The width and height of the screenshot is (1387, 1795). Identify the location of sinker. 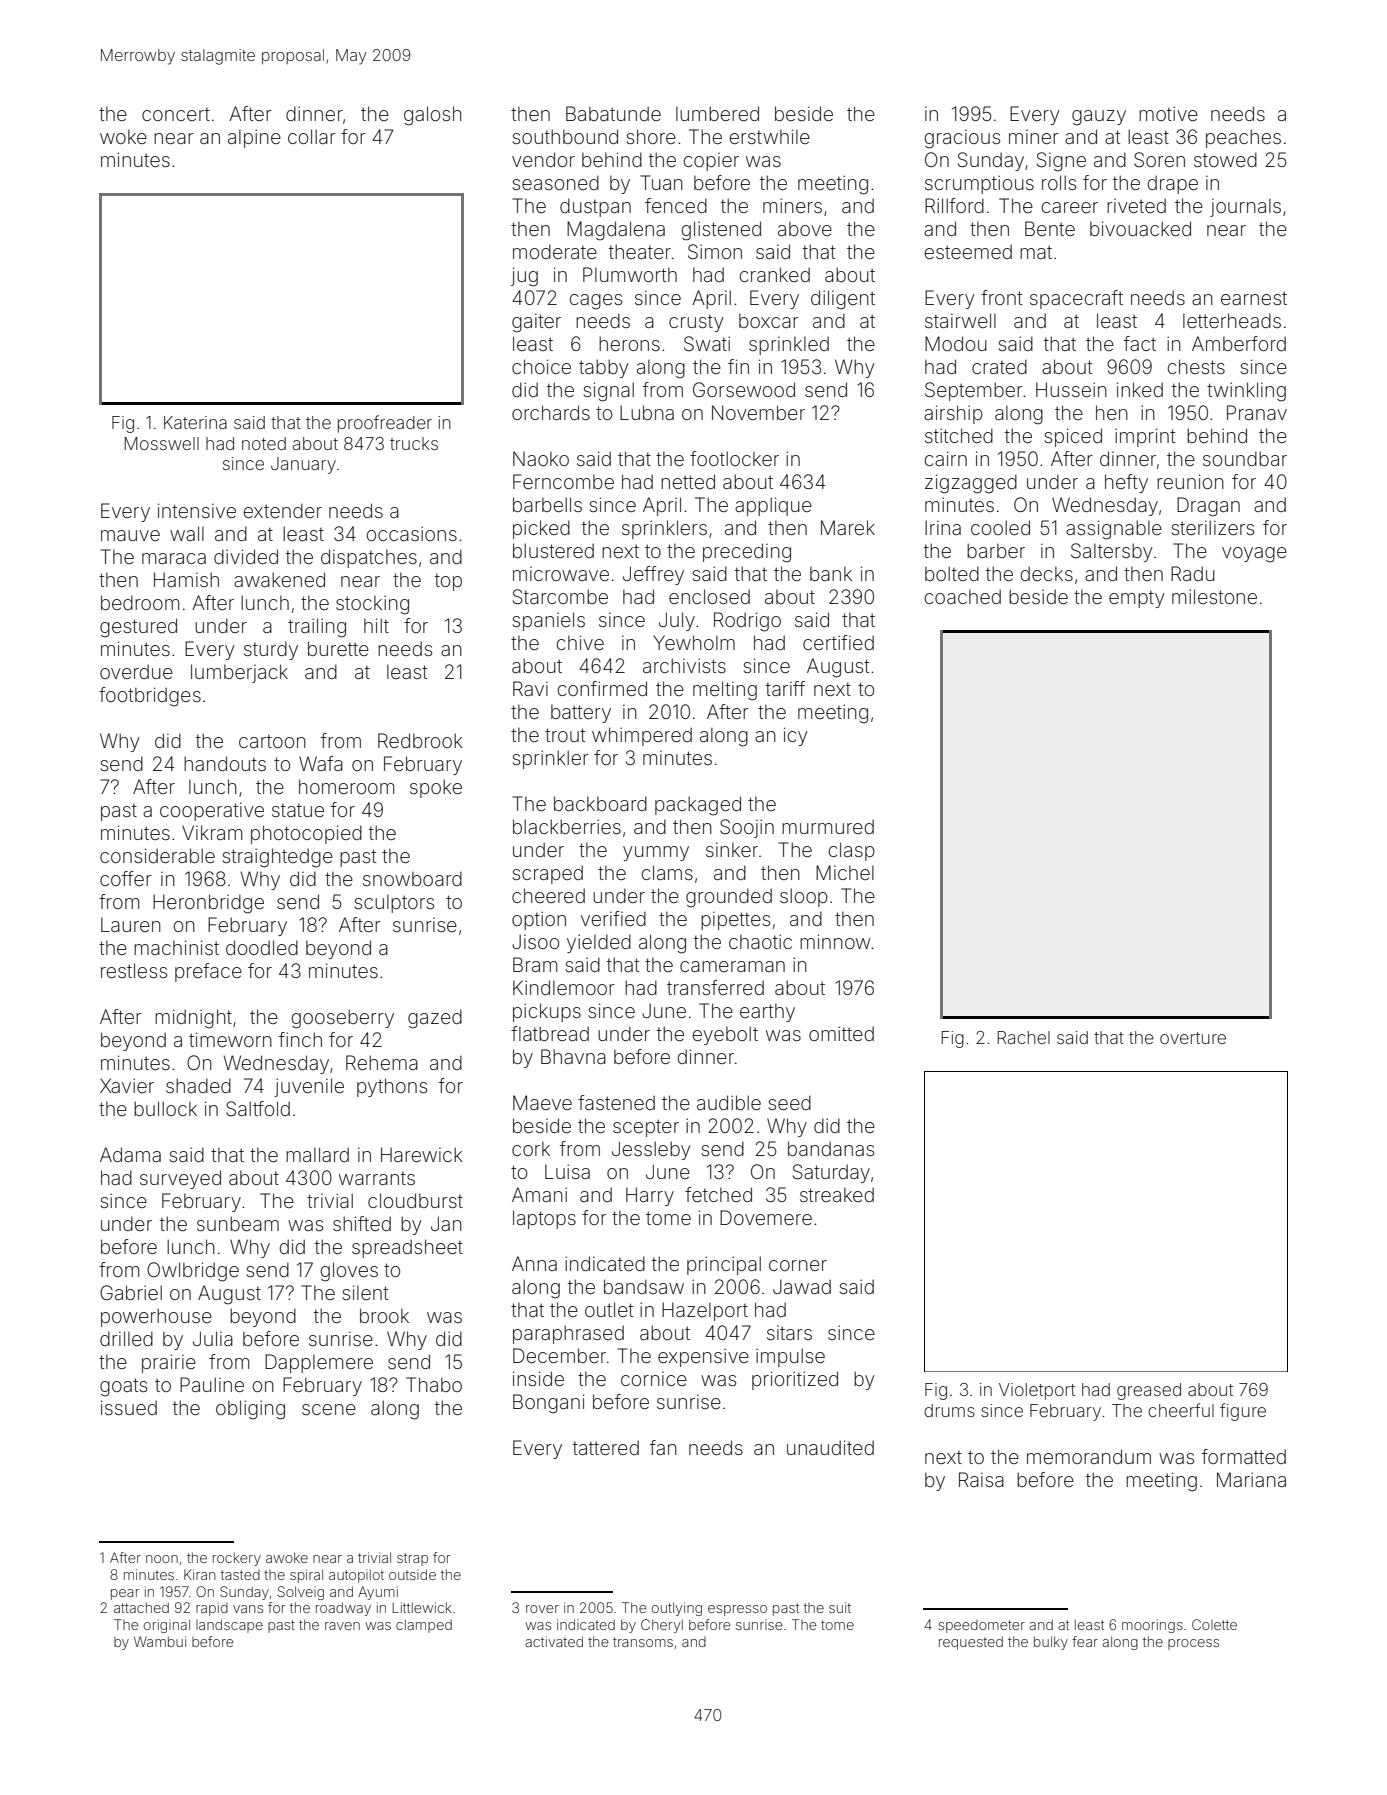
(732, 850).
